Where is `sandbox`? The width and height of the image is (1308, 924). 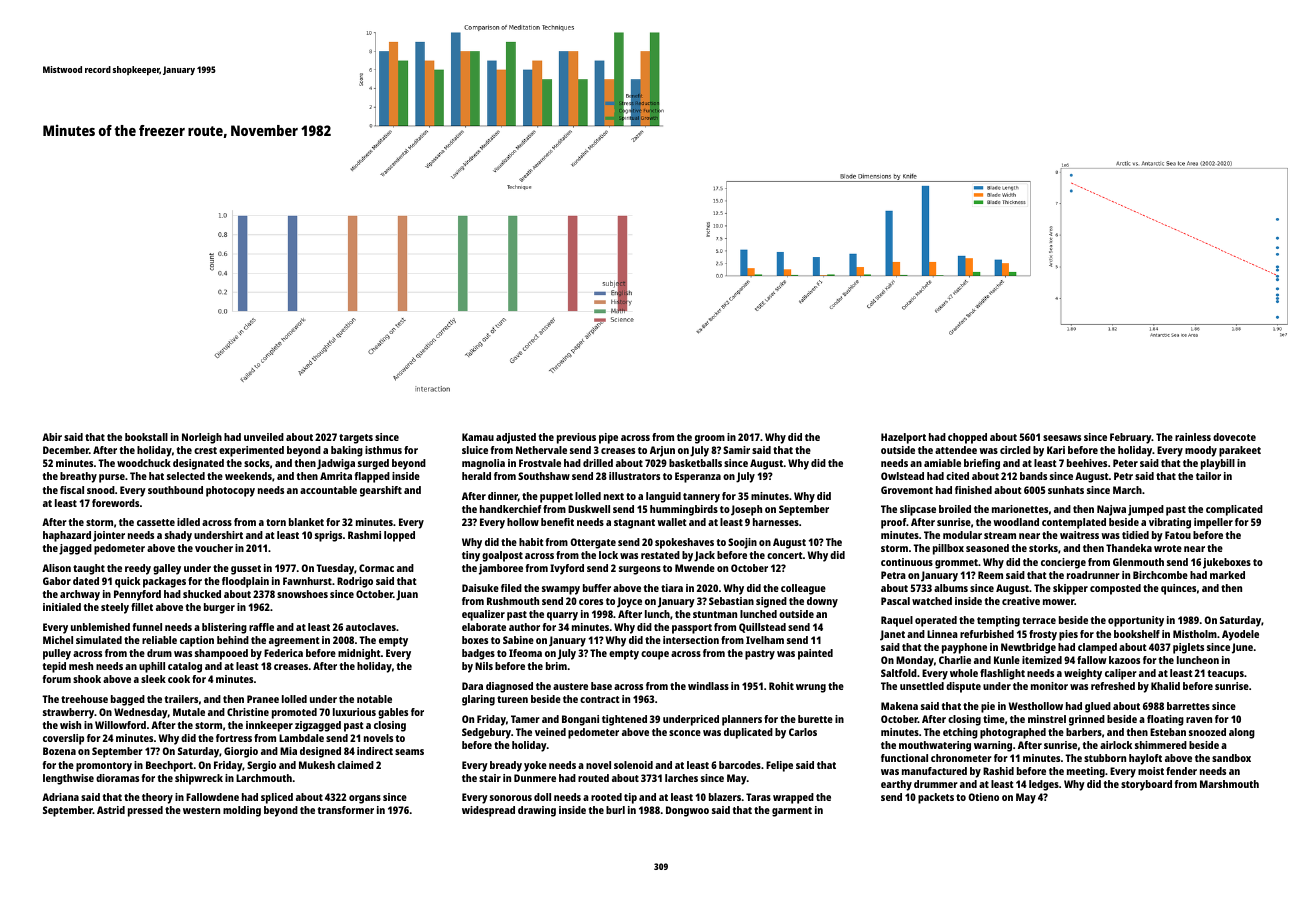
sandbox is located at coordinates (1231, 758).
